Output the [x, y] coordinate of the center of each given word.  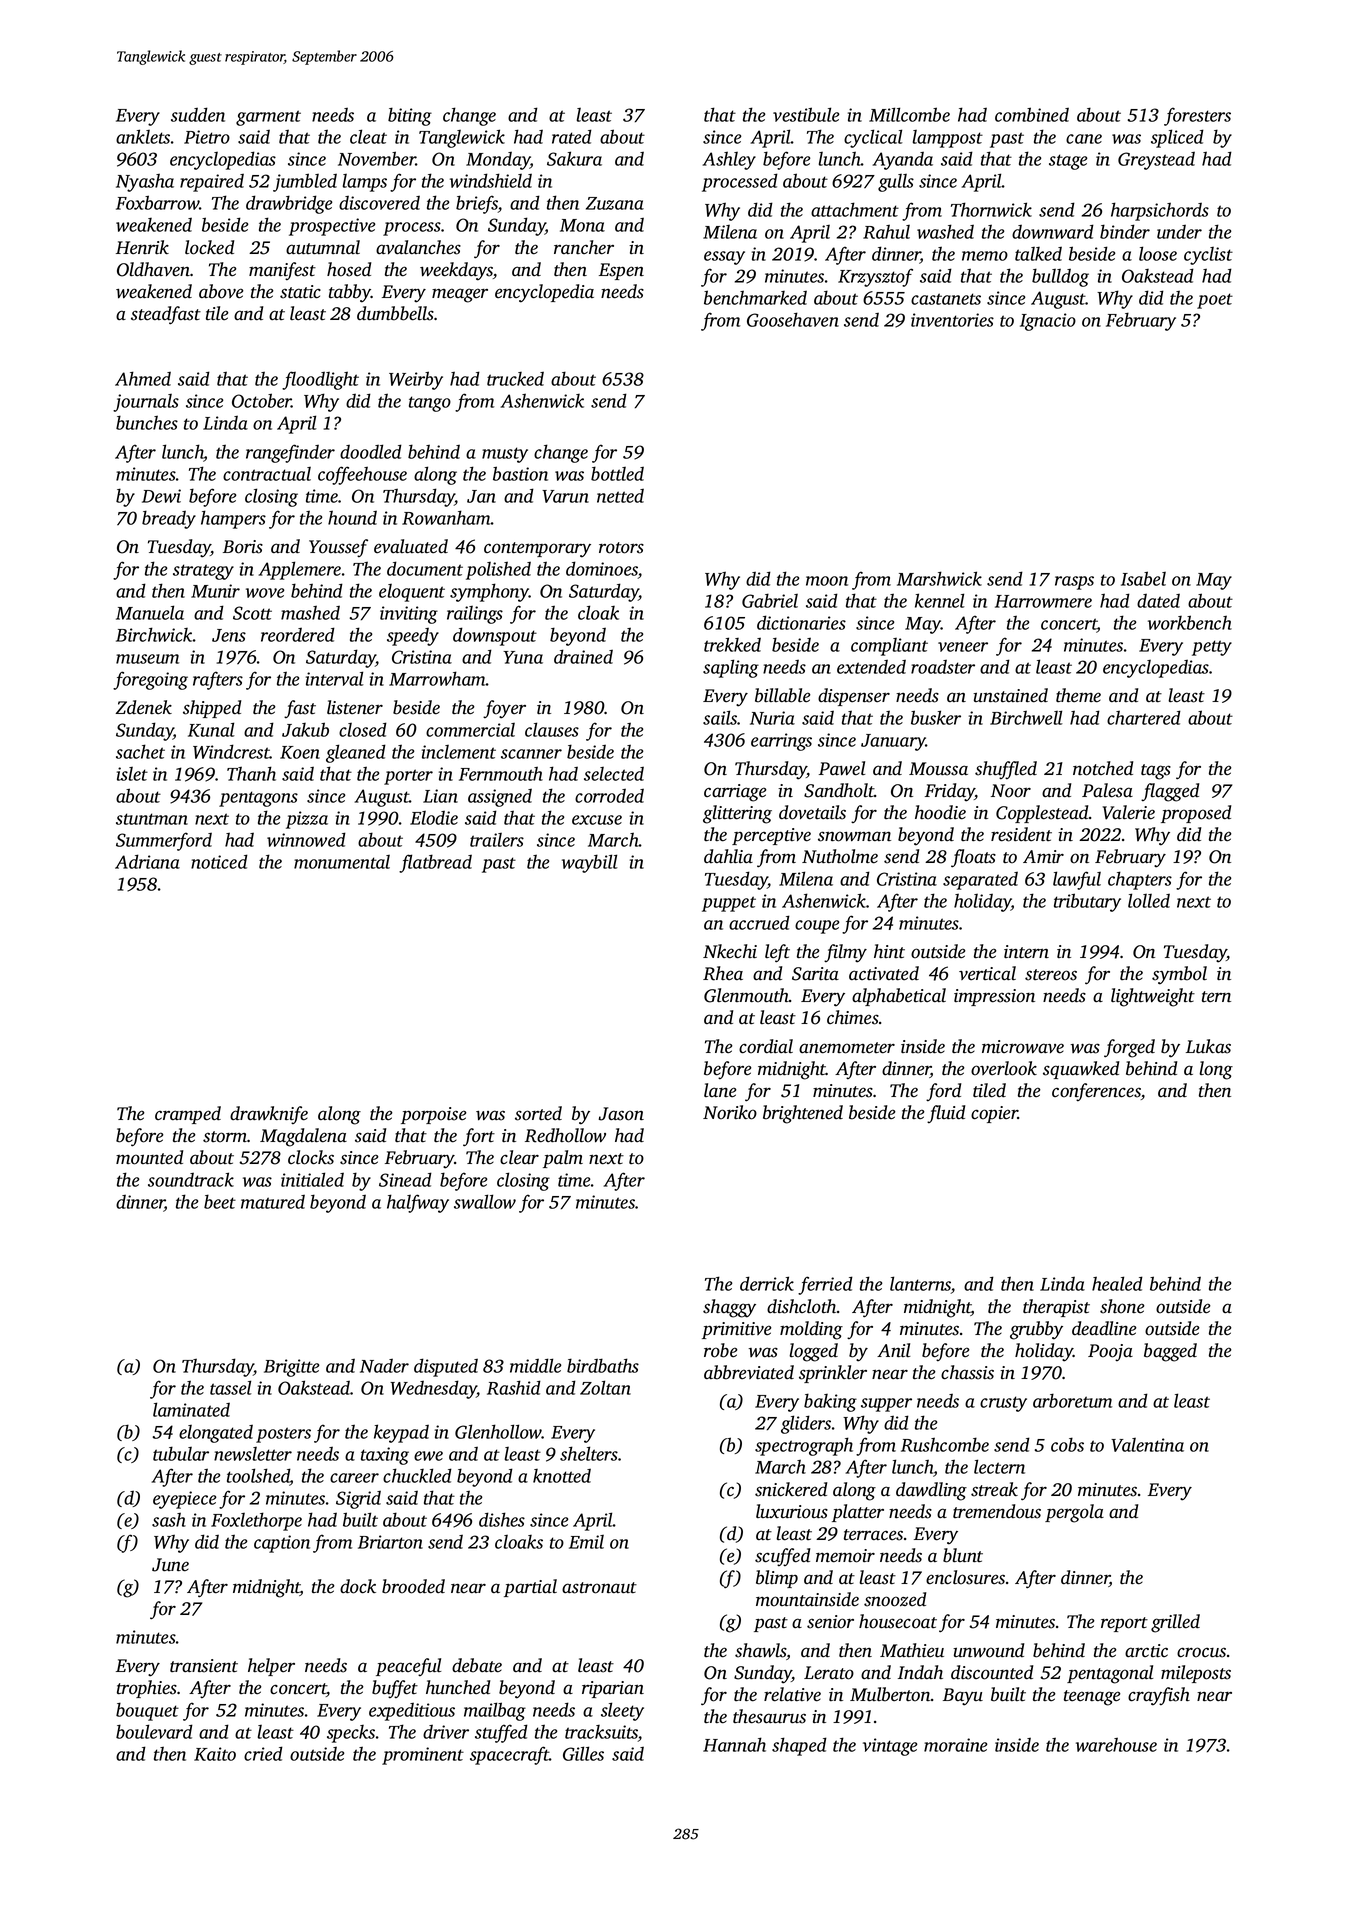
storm [225, 1137]
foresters [1197, 116]
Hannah [734, 1744]
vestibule [806, 114]
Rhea [723, 973]
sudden [198, 114]
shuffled [1006, 770]
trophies [147, 1689]
